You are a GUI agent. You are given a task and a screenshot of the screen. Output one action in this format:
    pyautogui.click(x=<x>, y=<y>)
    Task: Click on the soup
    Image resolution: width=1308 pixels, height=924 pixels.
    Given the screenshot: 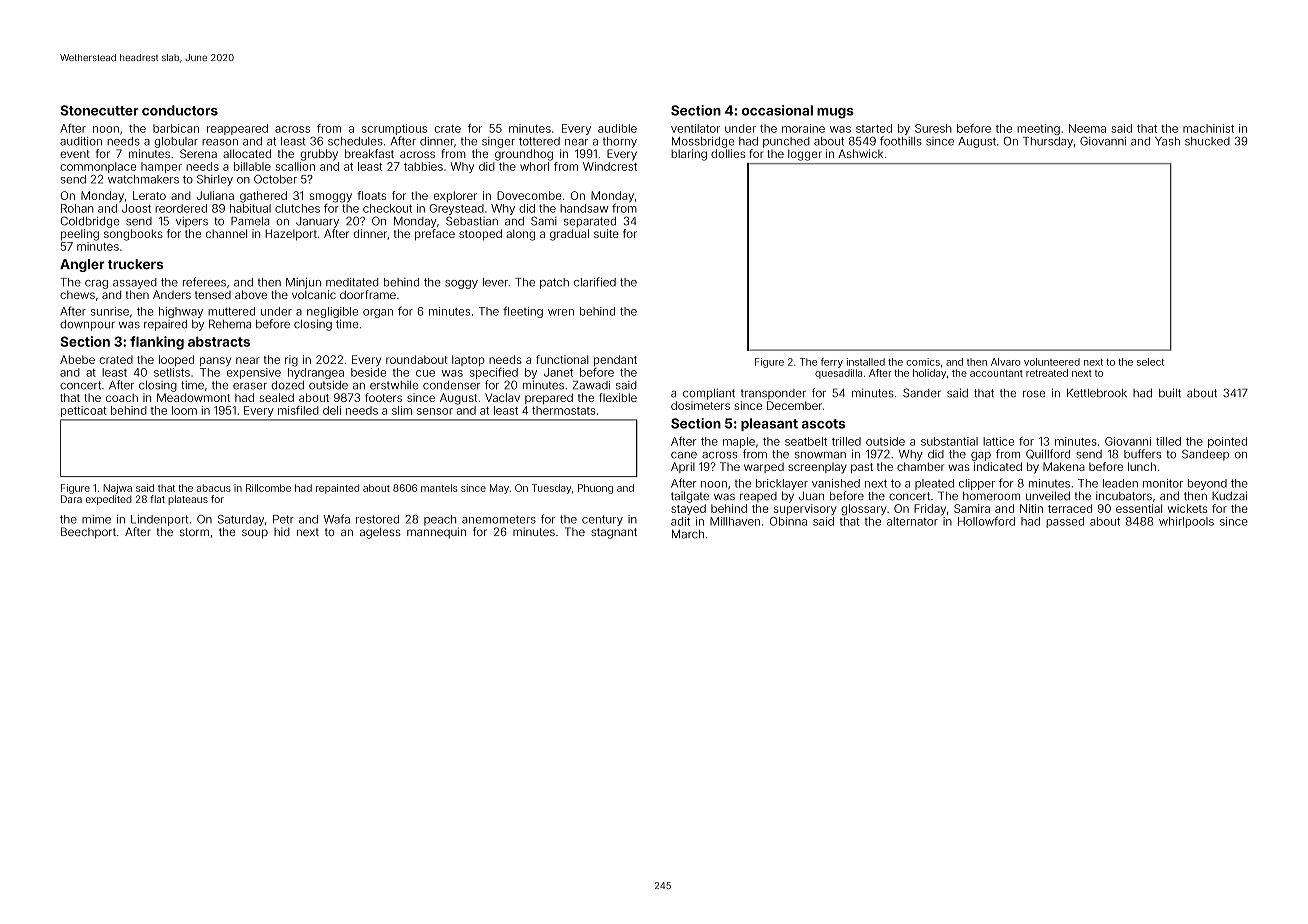 What is the action you would take?
    pyautogui.click(x=255, y=534)
